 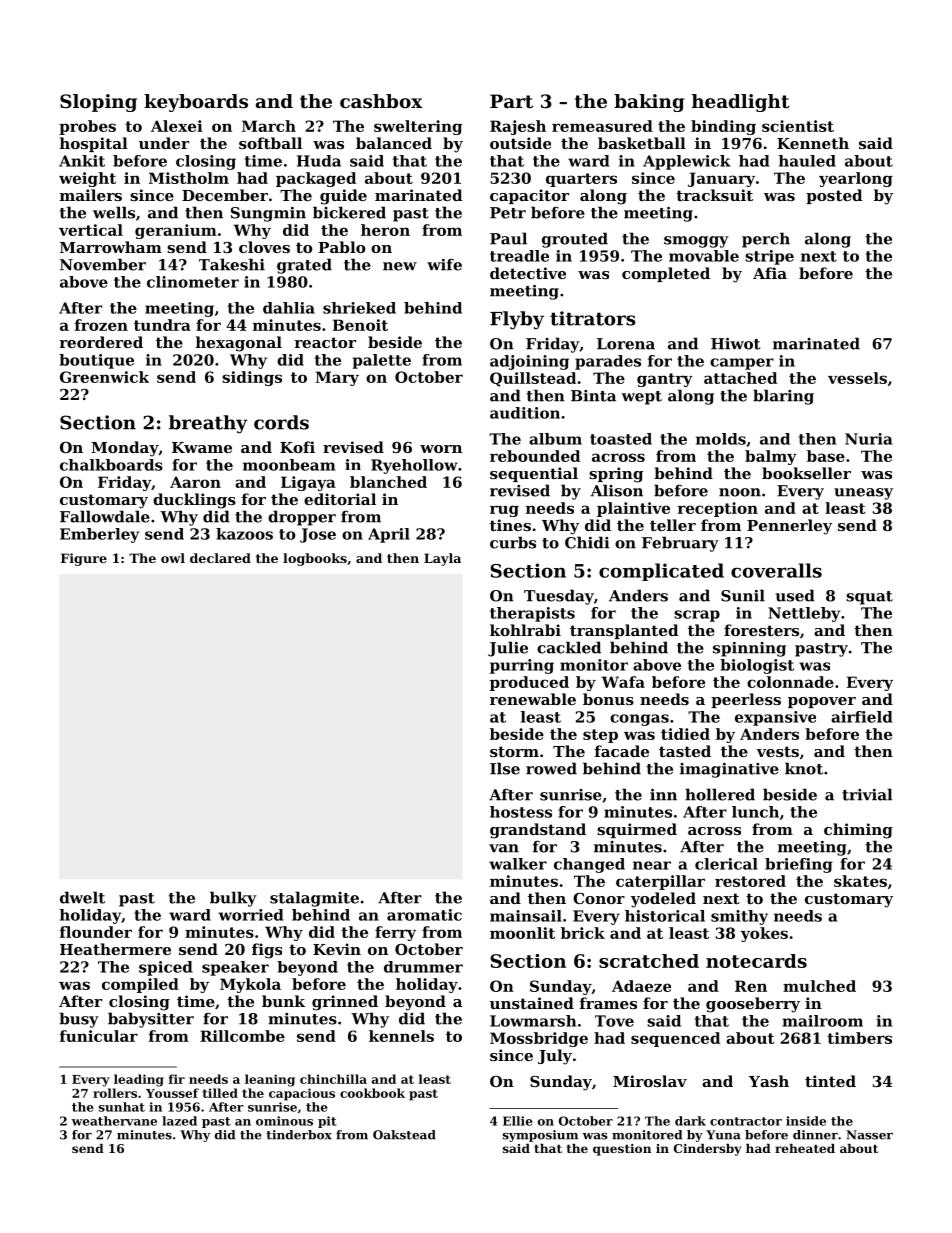 What do you see at coordinates (622, 1150) in the screenshot?
I see `question` at bounding box center [622, 1150].
